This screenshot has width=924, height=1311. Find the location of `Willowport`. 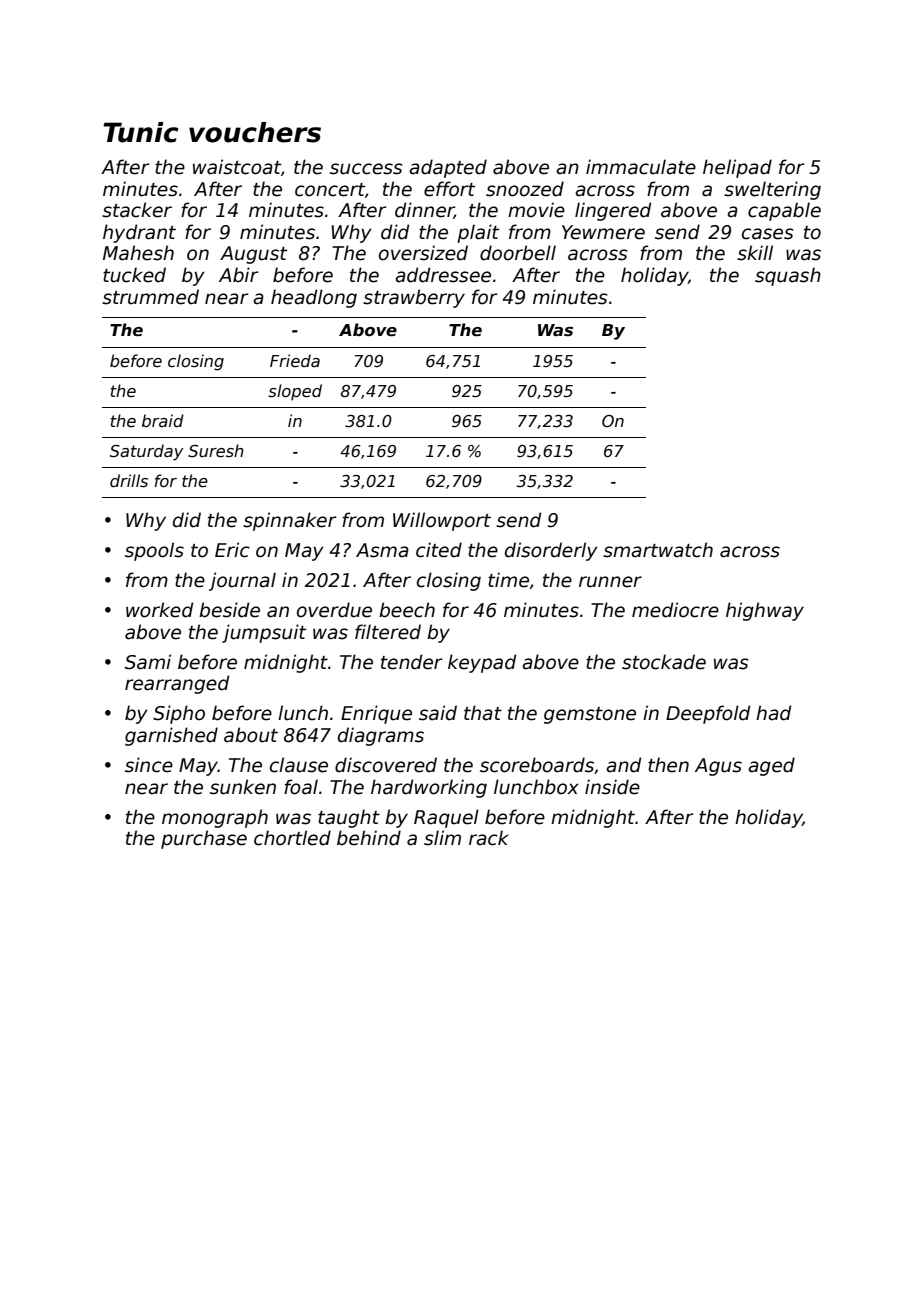

Willowport is located at coordinates (442, 521).
